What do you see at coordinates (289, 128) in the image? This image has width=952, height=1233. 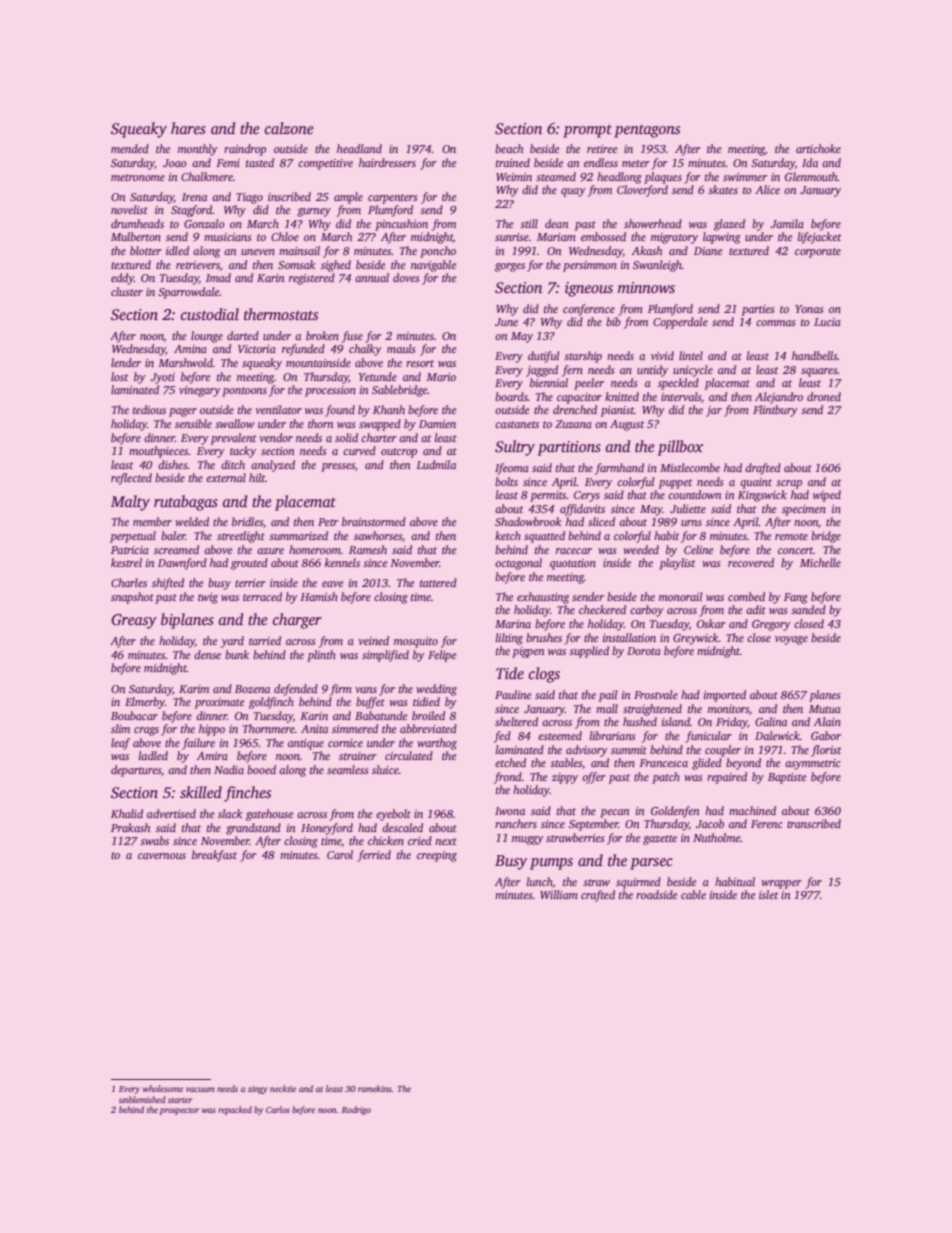 I see `calzone` at bounding box center [289, 128].
